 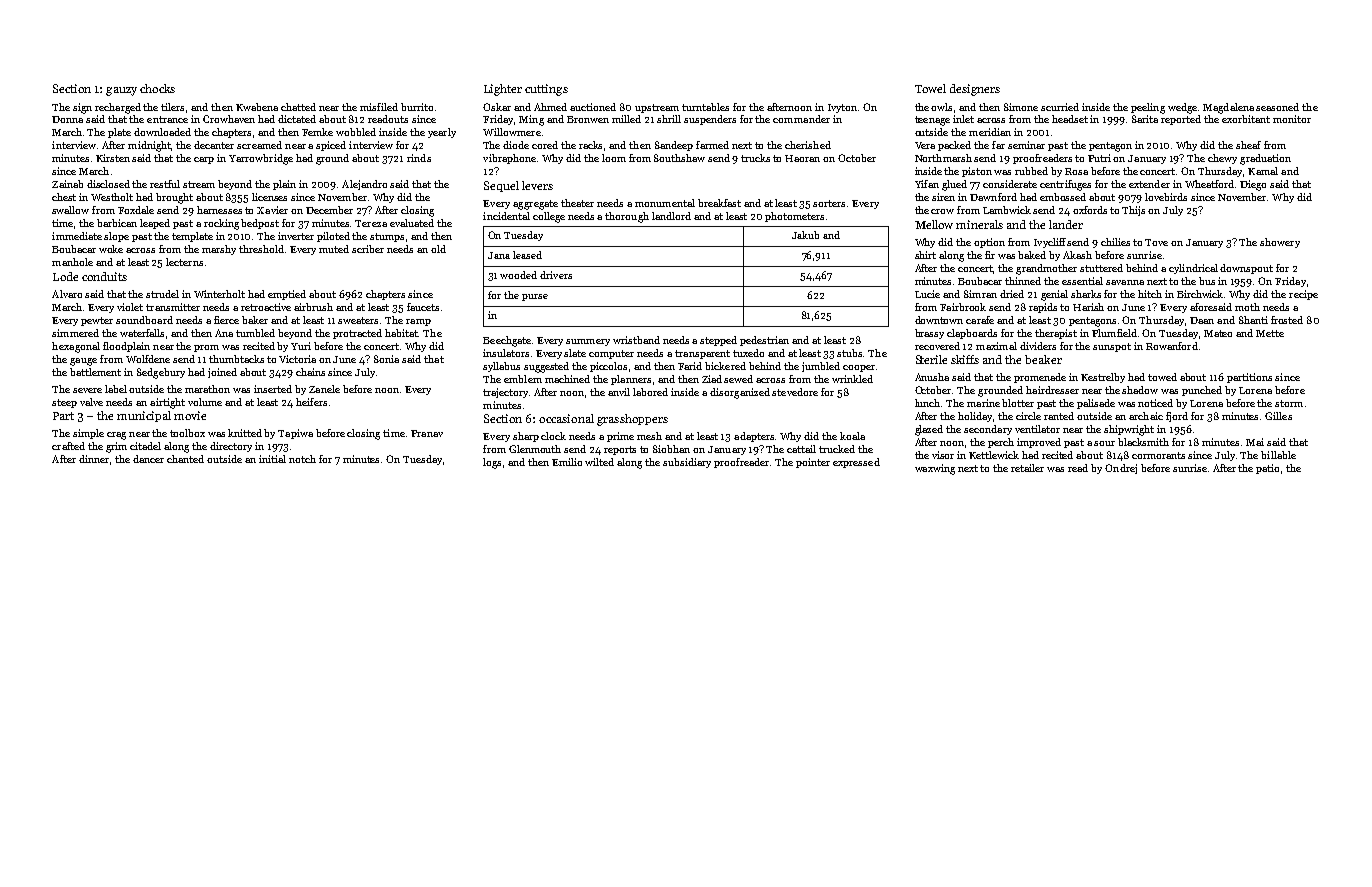 I want to click on immediate, so click(x=77, y=236).
